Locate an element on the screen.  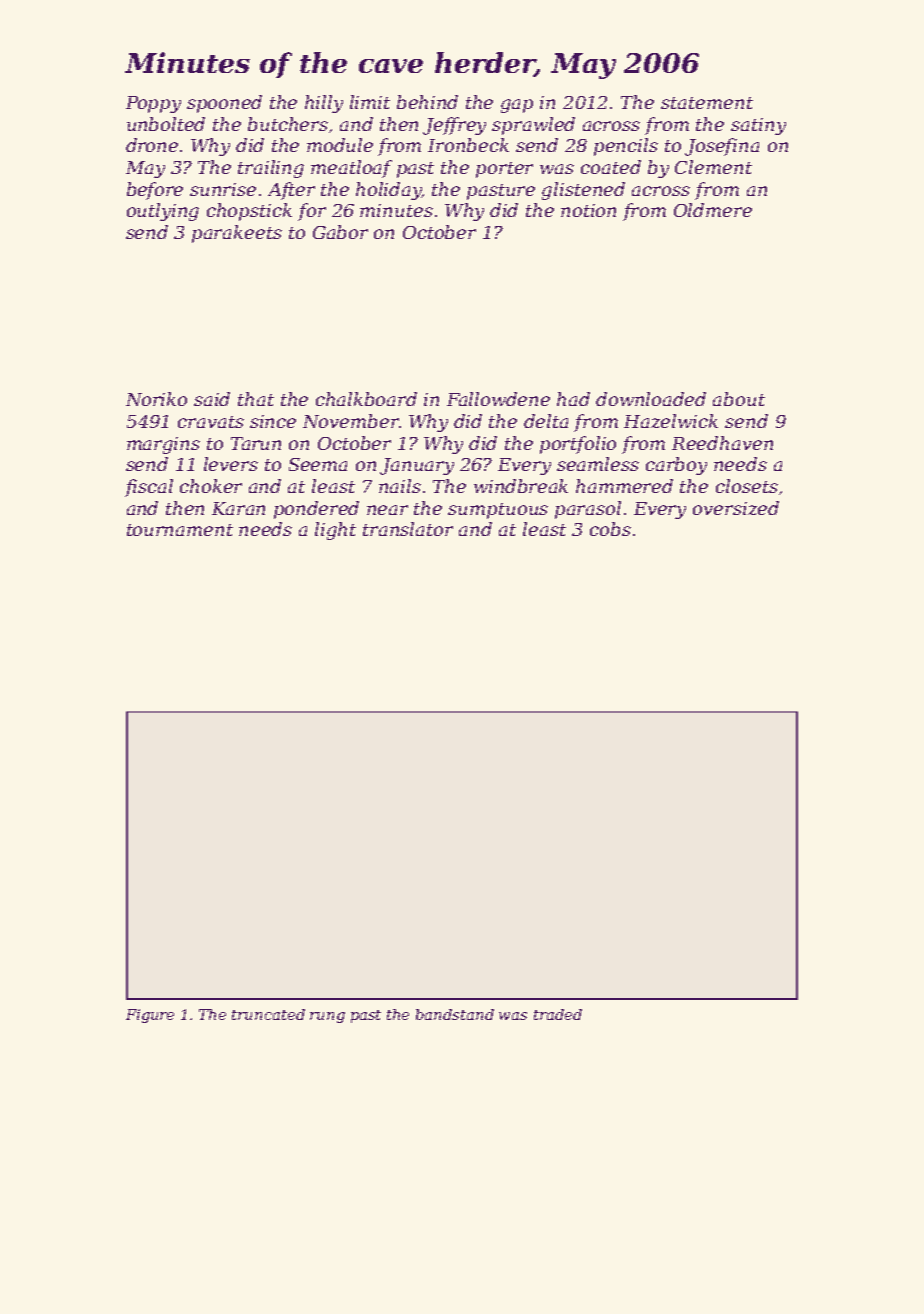
gap is located at coordinates (517, 106).
